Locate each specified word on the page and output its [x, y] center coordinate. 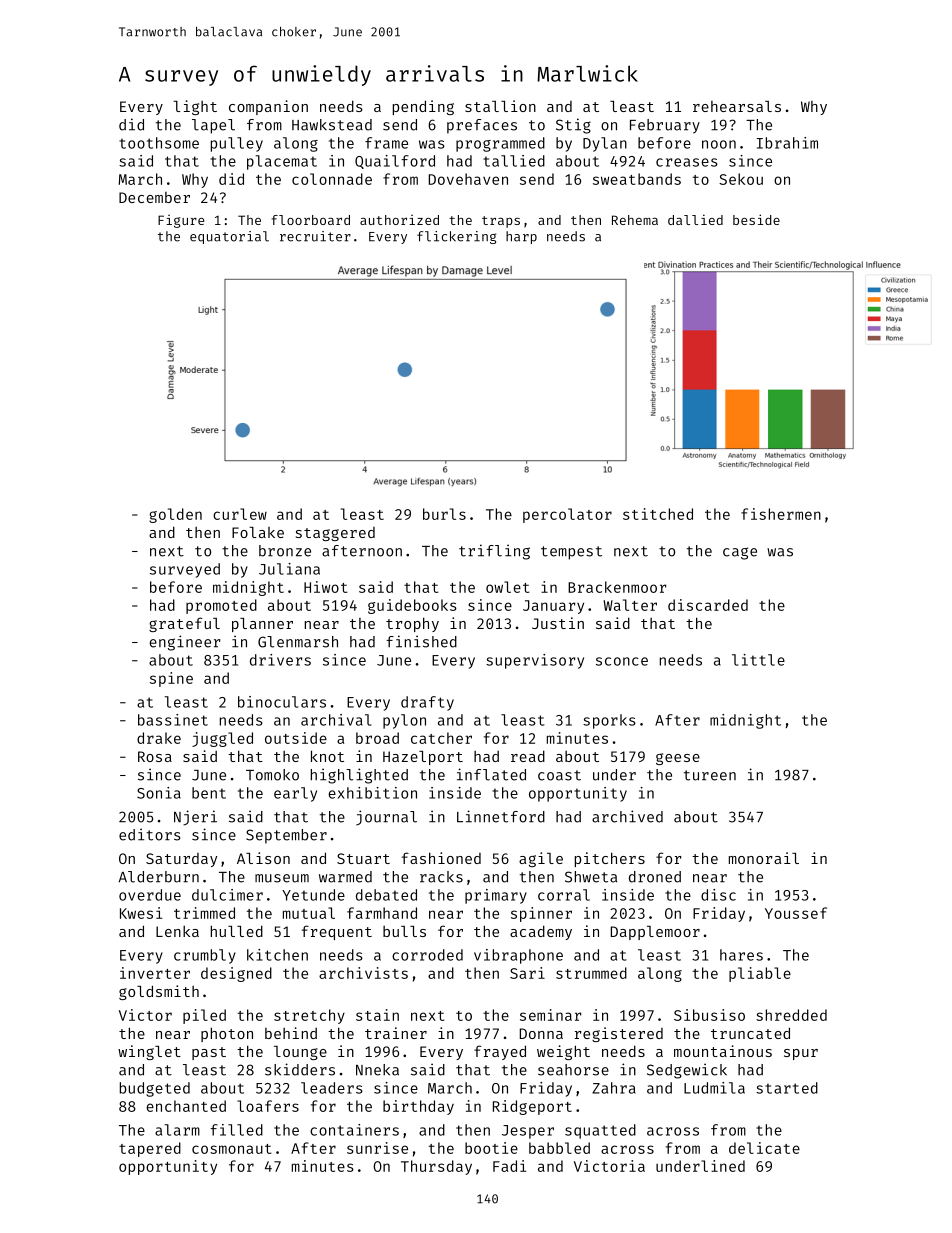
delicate [764, 1148]
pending [423, 107]
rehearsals [737, 106]
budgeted [155, 1089]
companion [268, 107]
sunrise [377, 1148]
